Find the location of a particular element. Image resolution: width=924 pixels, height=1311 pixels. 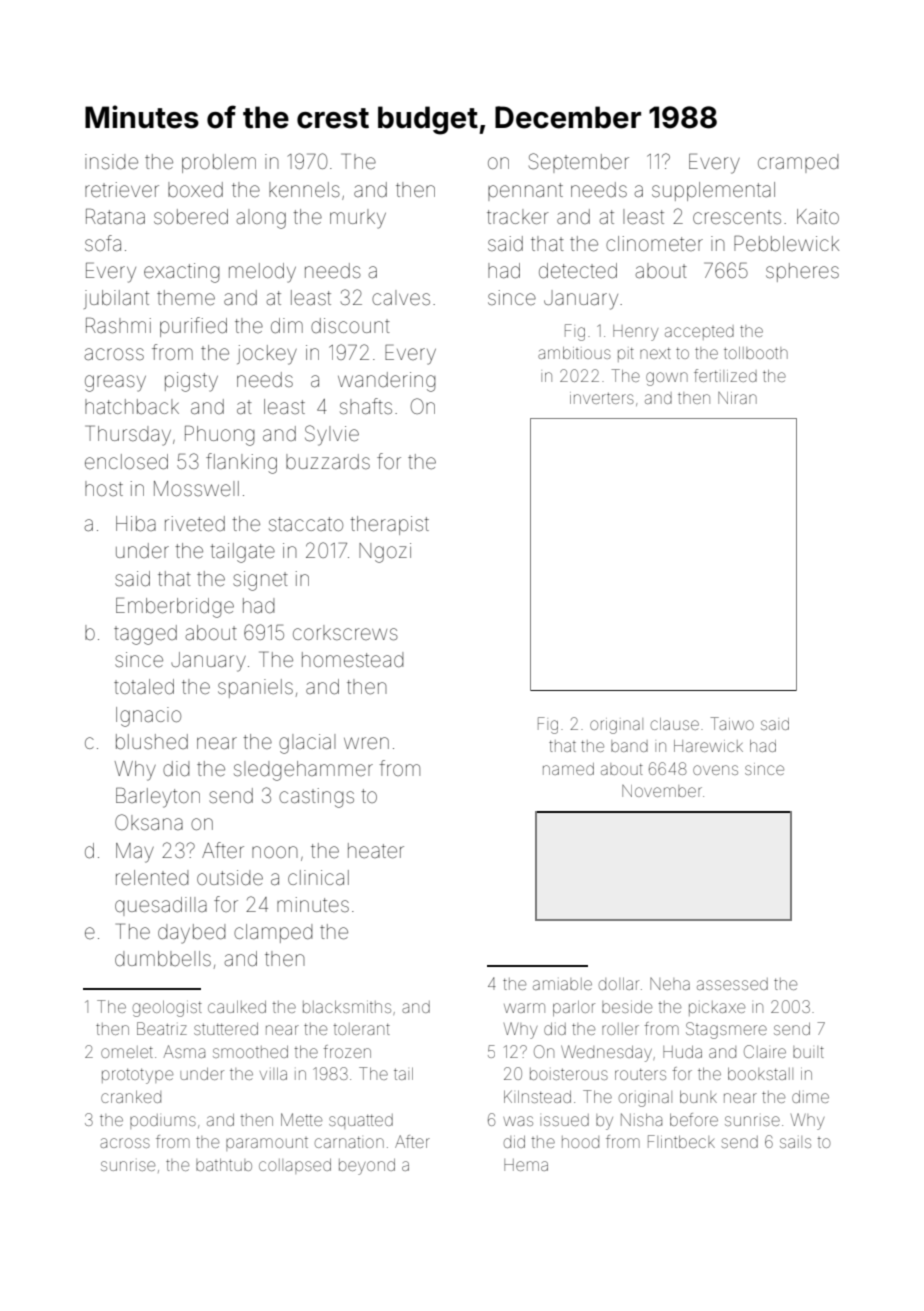

kennels is located at coordinates (304, 189).
